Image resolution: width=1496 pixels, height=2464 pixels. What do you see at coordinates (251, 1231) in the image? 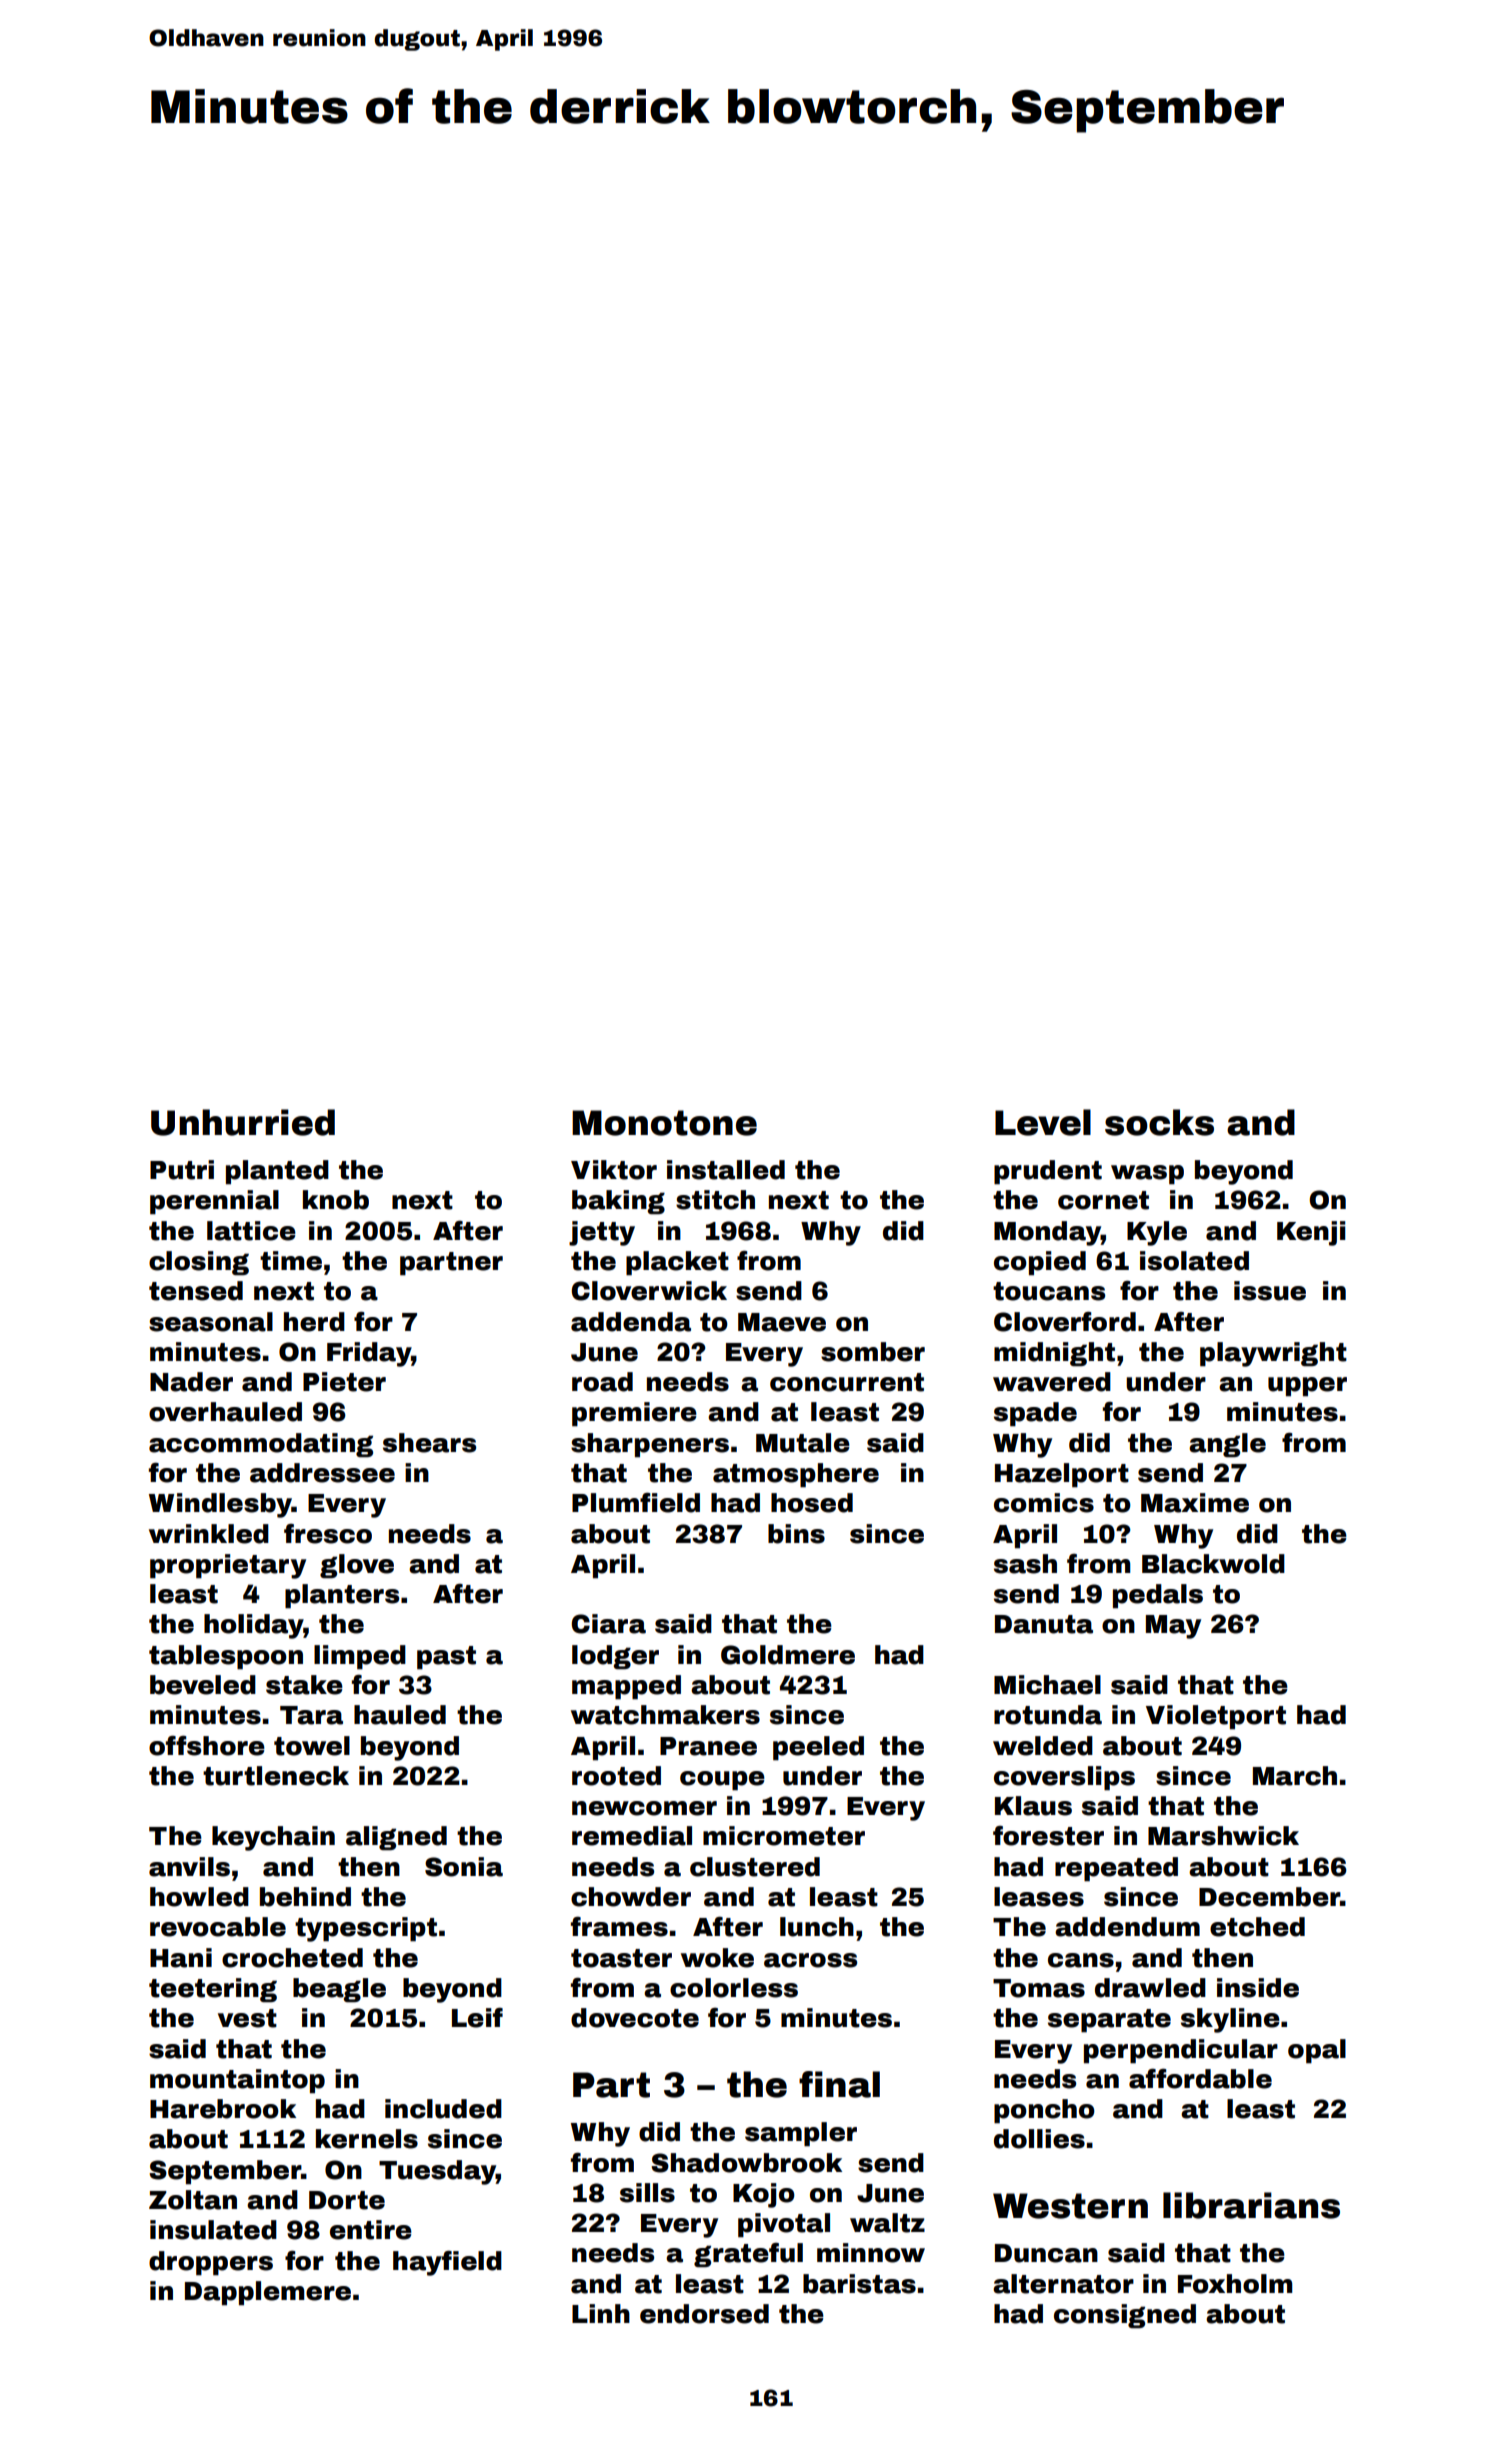
I see `lattice` at bounding box center [251, 1231].
